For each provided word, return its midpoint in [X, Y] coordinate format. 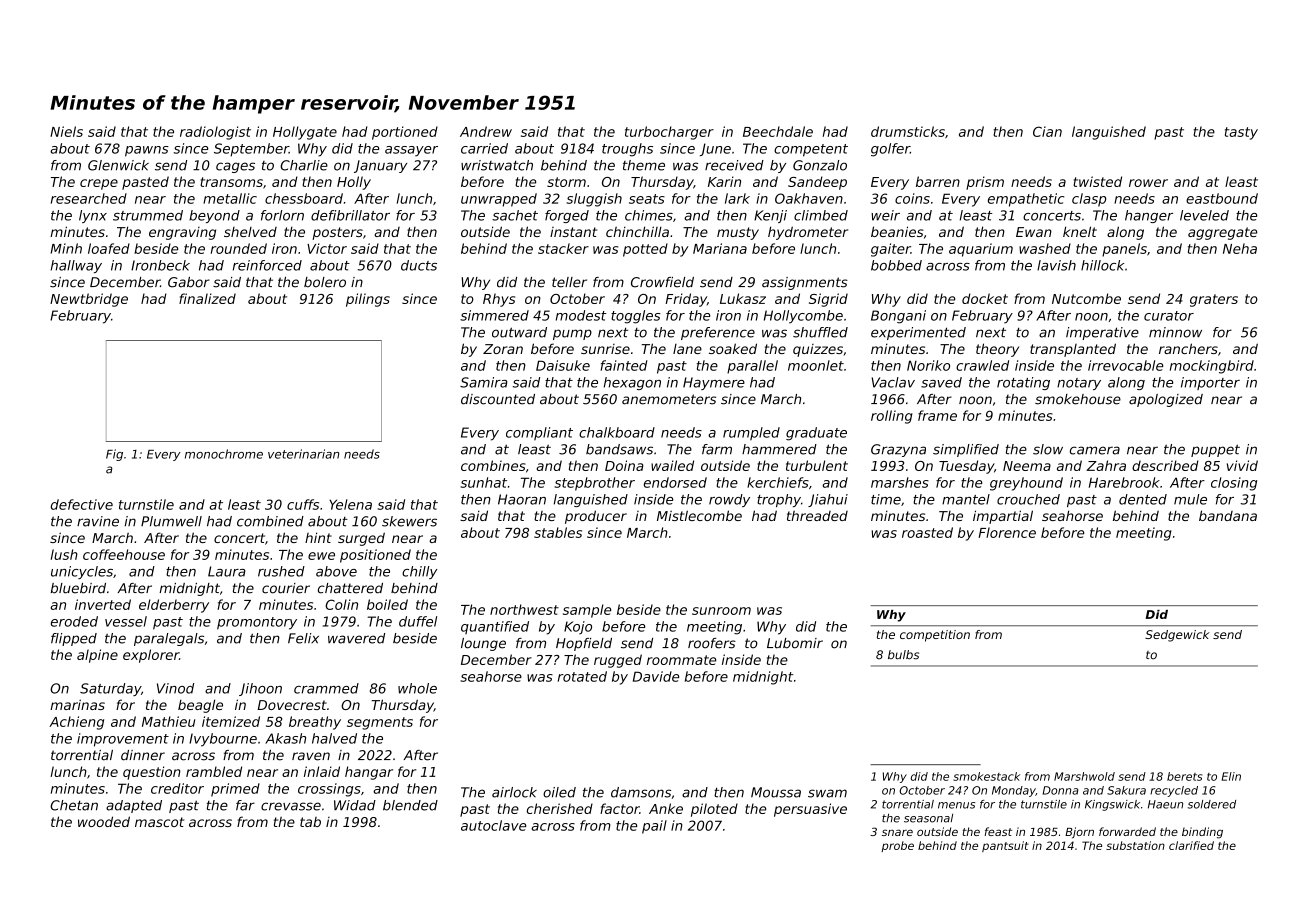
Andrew [486, 131]
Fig [114, 455]
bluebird [78, 588]
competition [935, 636]
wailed [672, 465]
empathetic [1026, 200]
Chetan [74, 805]
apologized [1166, 400]
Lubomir [795, 643]
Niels [66, 131]
